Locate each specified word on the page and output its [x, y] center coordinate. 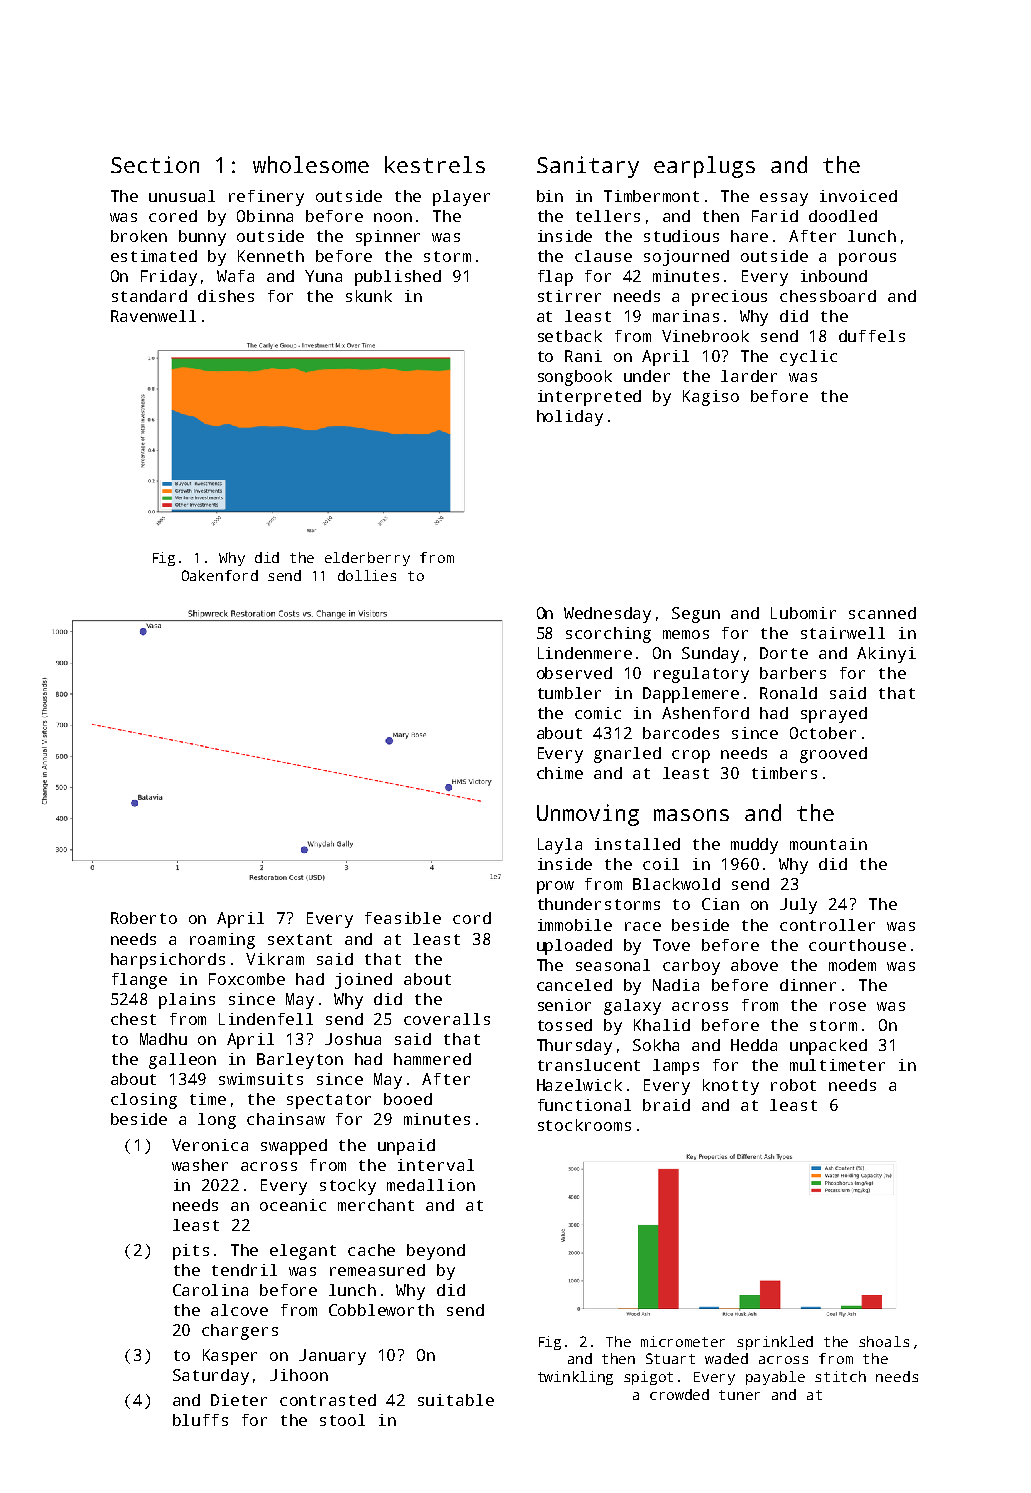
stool [342, 1420]
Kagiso [711, 398]
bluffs [200, 1420]
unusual [182, 196]
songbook [575, 378]
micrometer [683, 1341]
